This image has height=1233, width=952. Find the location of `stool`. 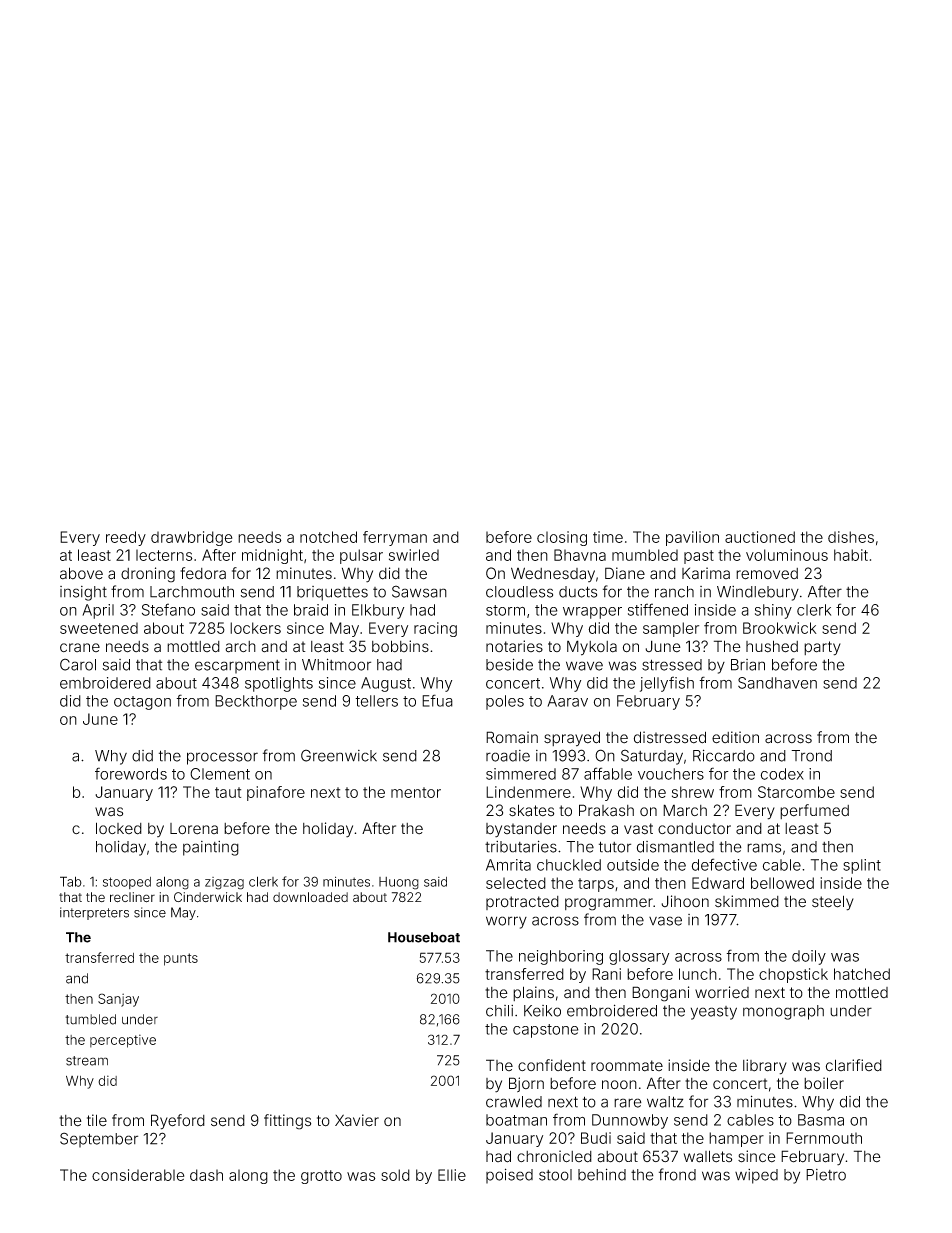

stool is located at coordinates (555, 1175).
